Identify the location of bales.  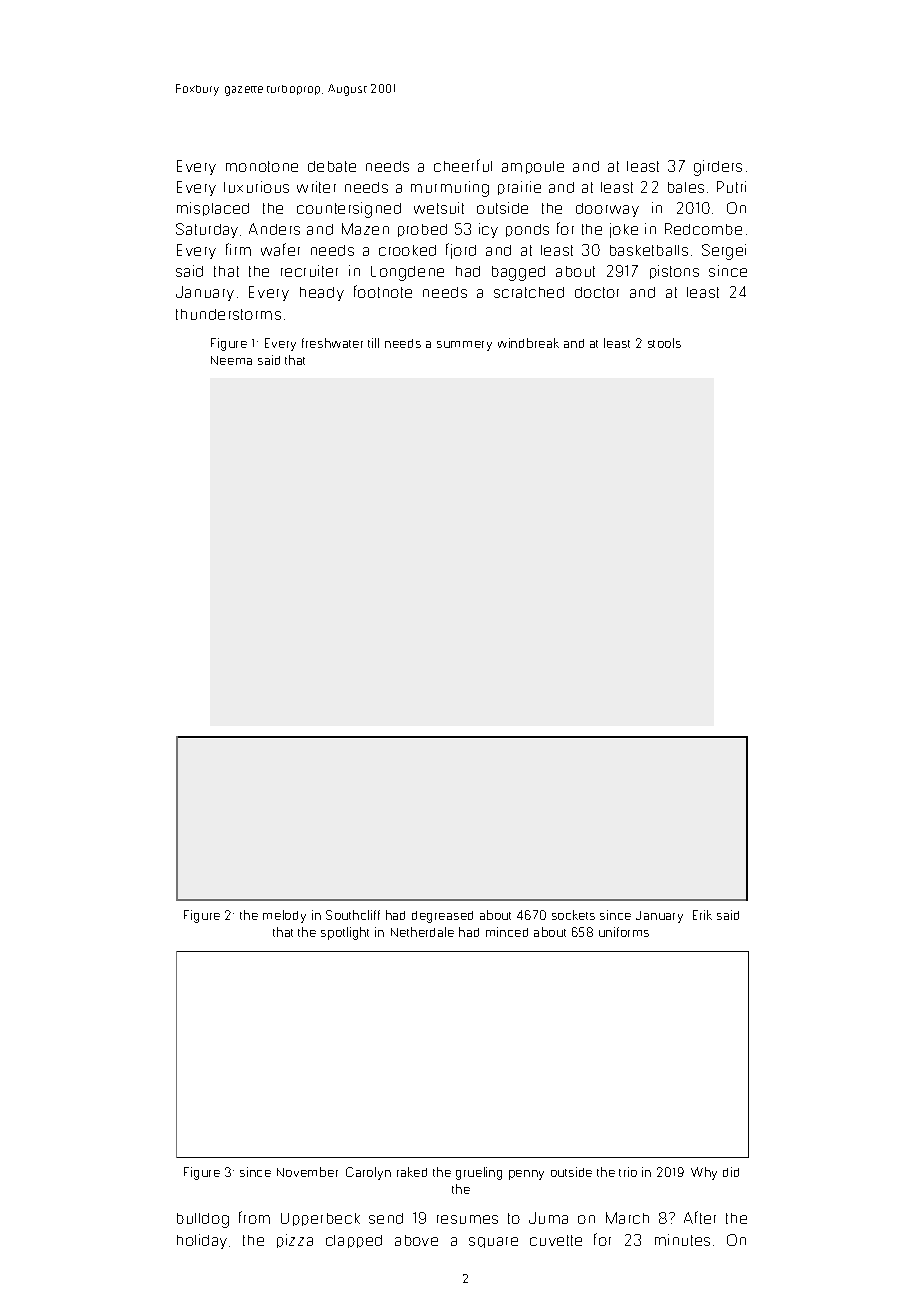
(686, 187).
